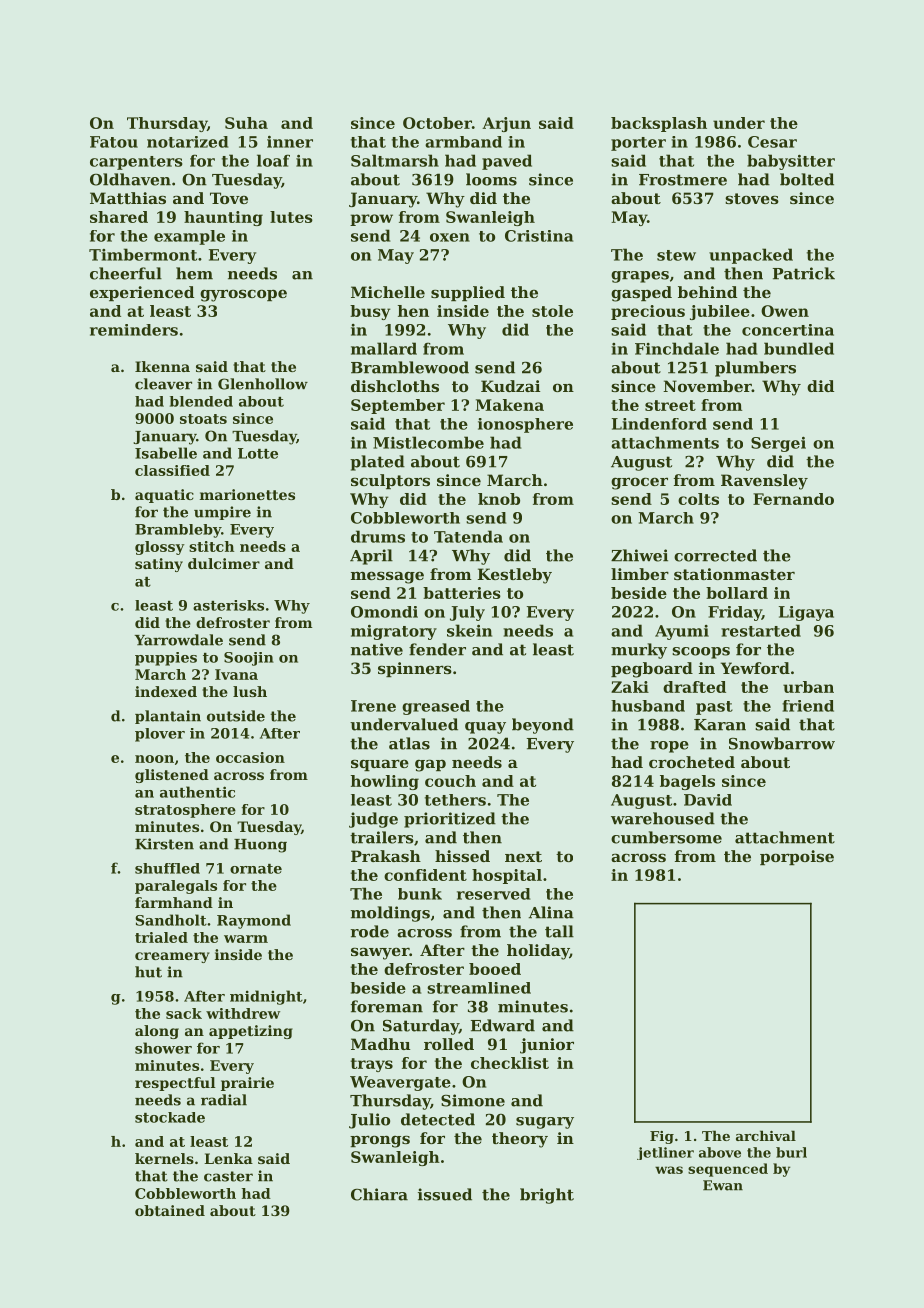 The image size is (924, 1308). Describe the element at coordinates (174, 902) in the screenshot. I see `farmhand` at that location.
